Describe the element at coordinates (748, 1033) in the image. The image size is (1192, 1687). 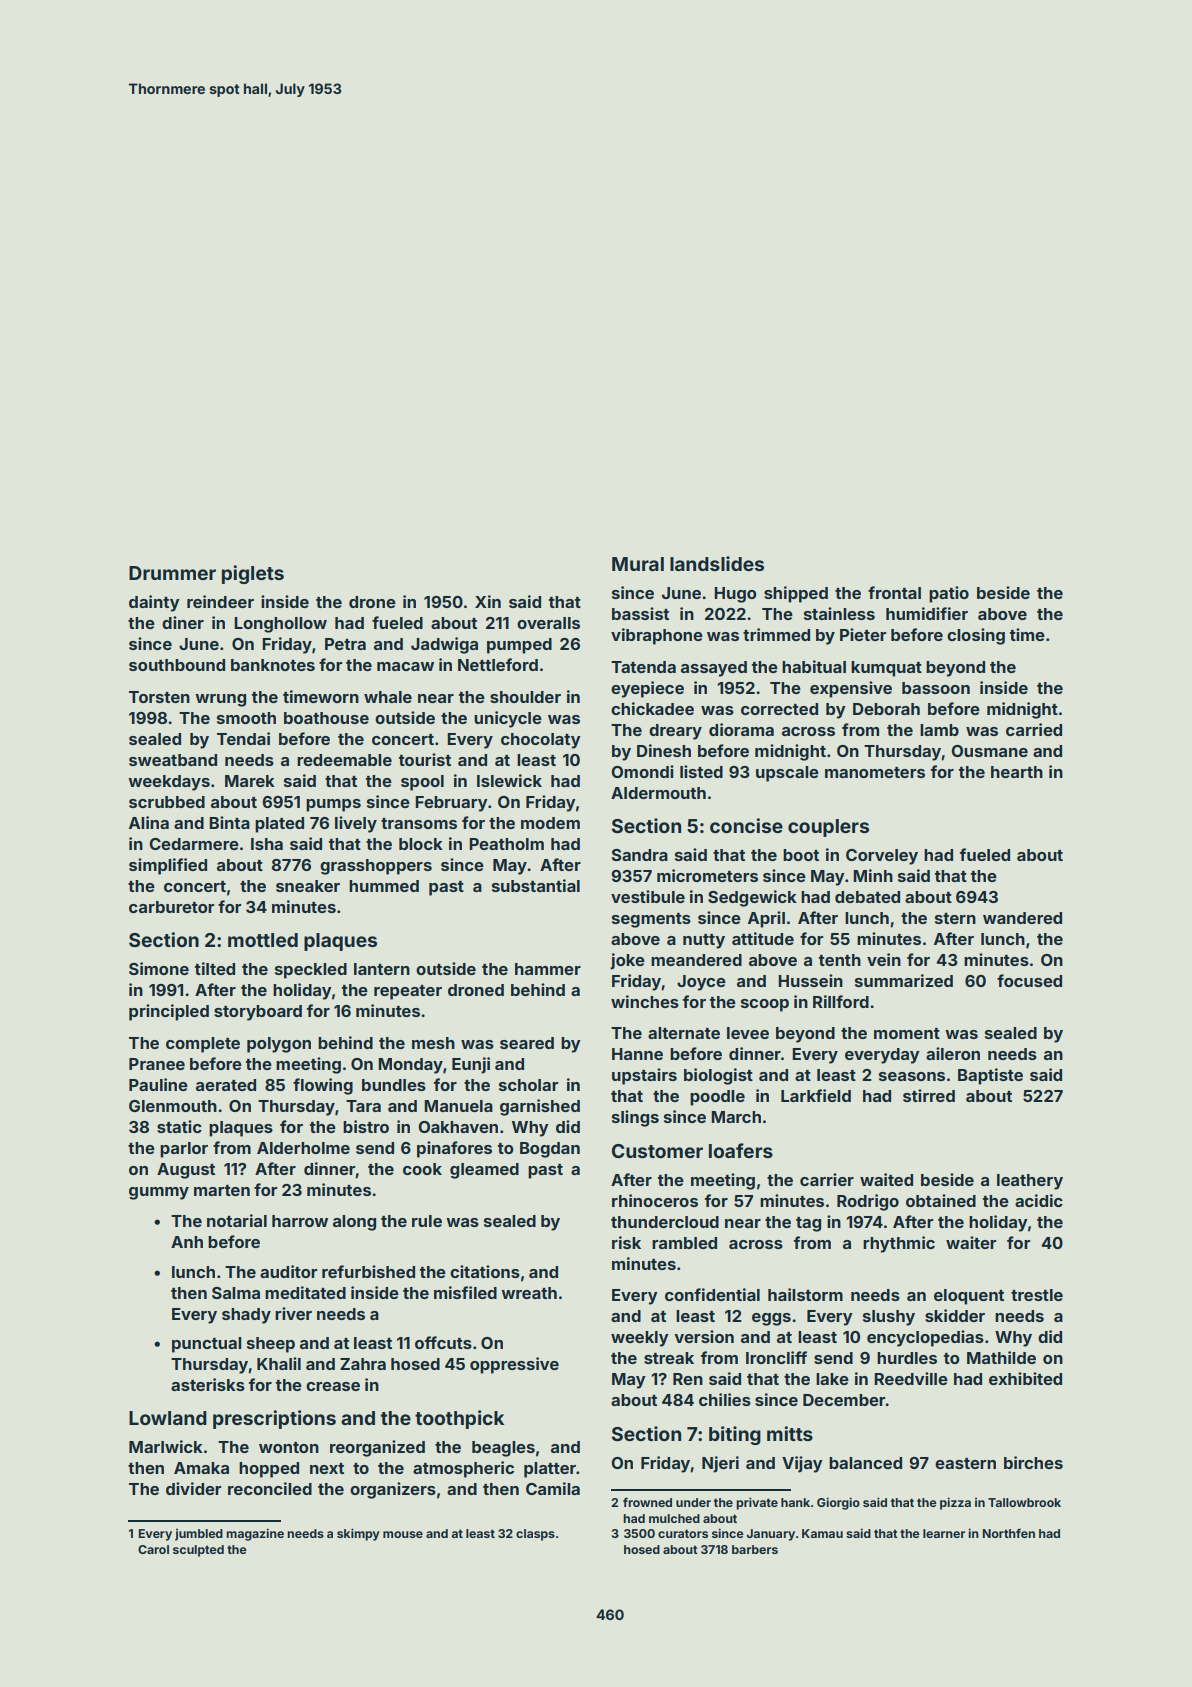
I see `levee` at that location.
